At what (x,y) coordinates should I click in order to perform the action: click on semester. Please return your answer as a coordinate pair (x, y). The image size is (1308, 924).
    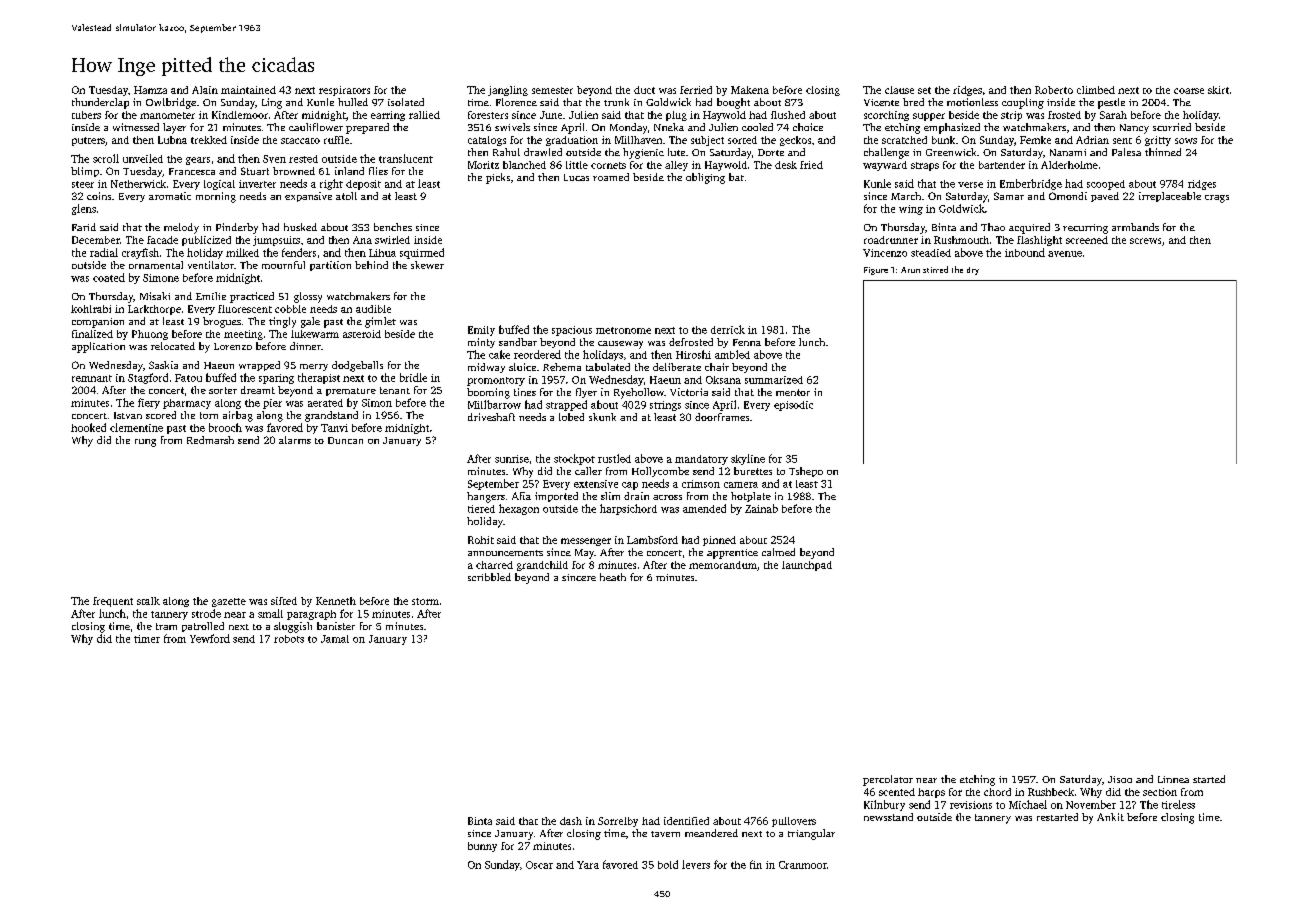
    Looking at the image, I should click on (552, 90).
